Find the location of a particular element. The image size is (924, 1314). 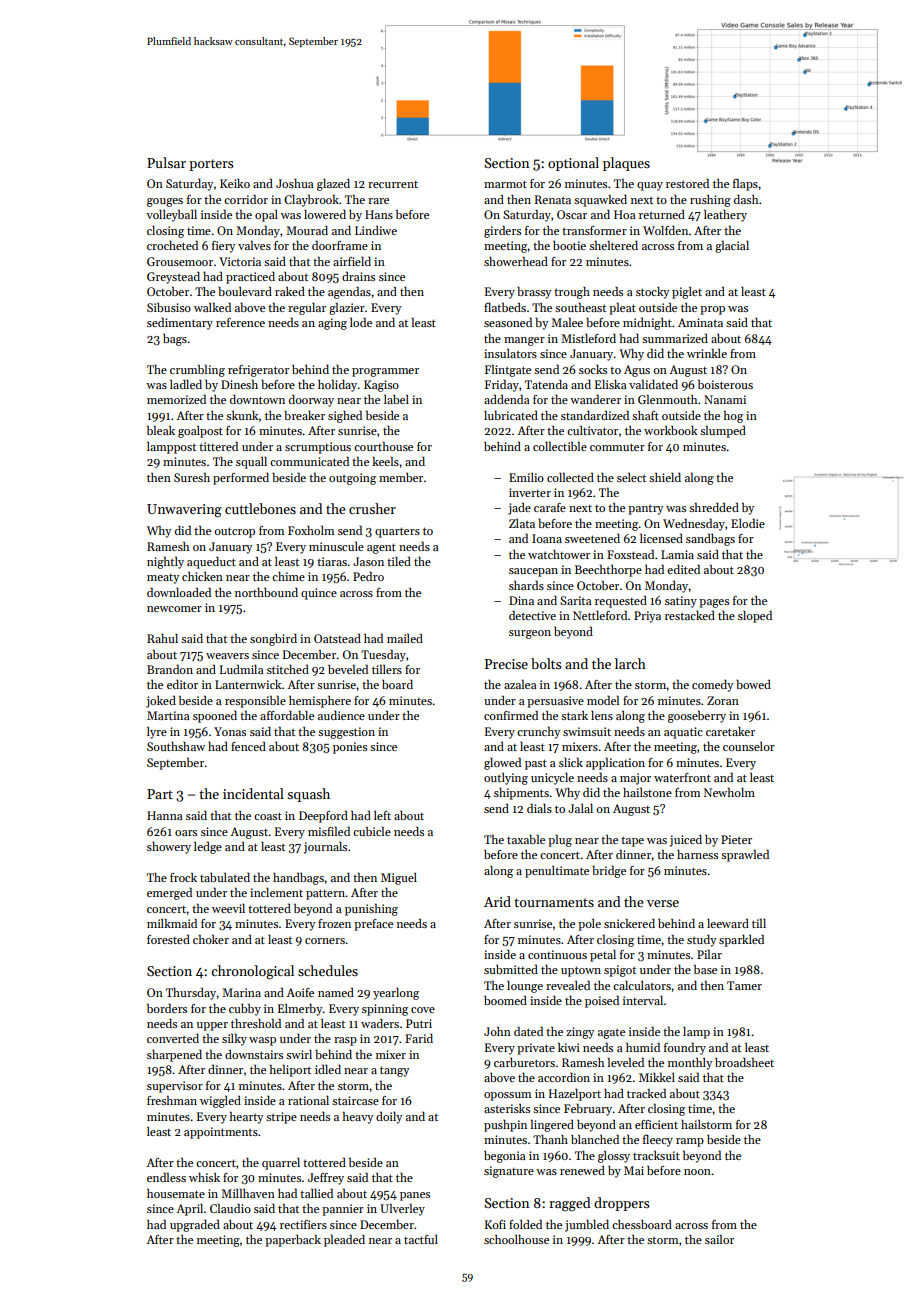

shipments is located at coordinates (521, 794).
